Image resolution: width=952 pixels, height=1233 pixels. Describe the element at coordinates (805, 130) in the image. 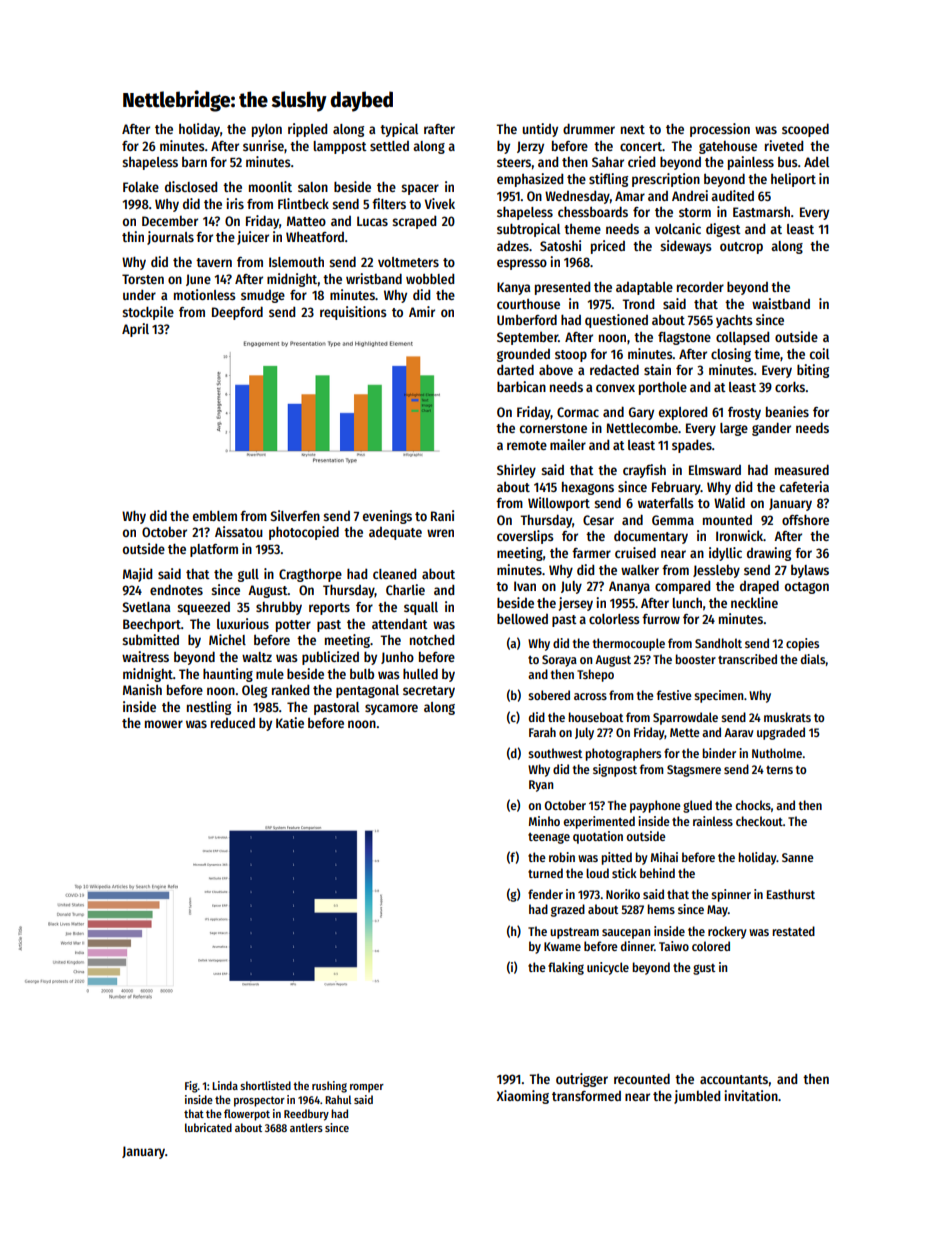

I see `scooped` at that location.
